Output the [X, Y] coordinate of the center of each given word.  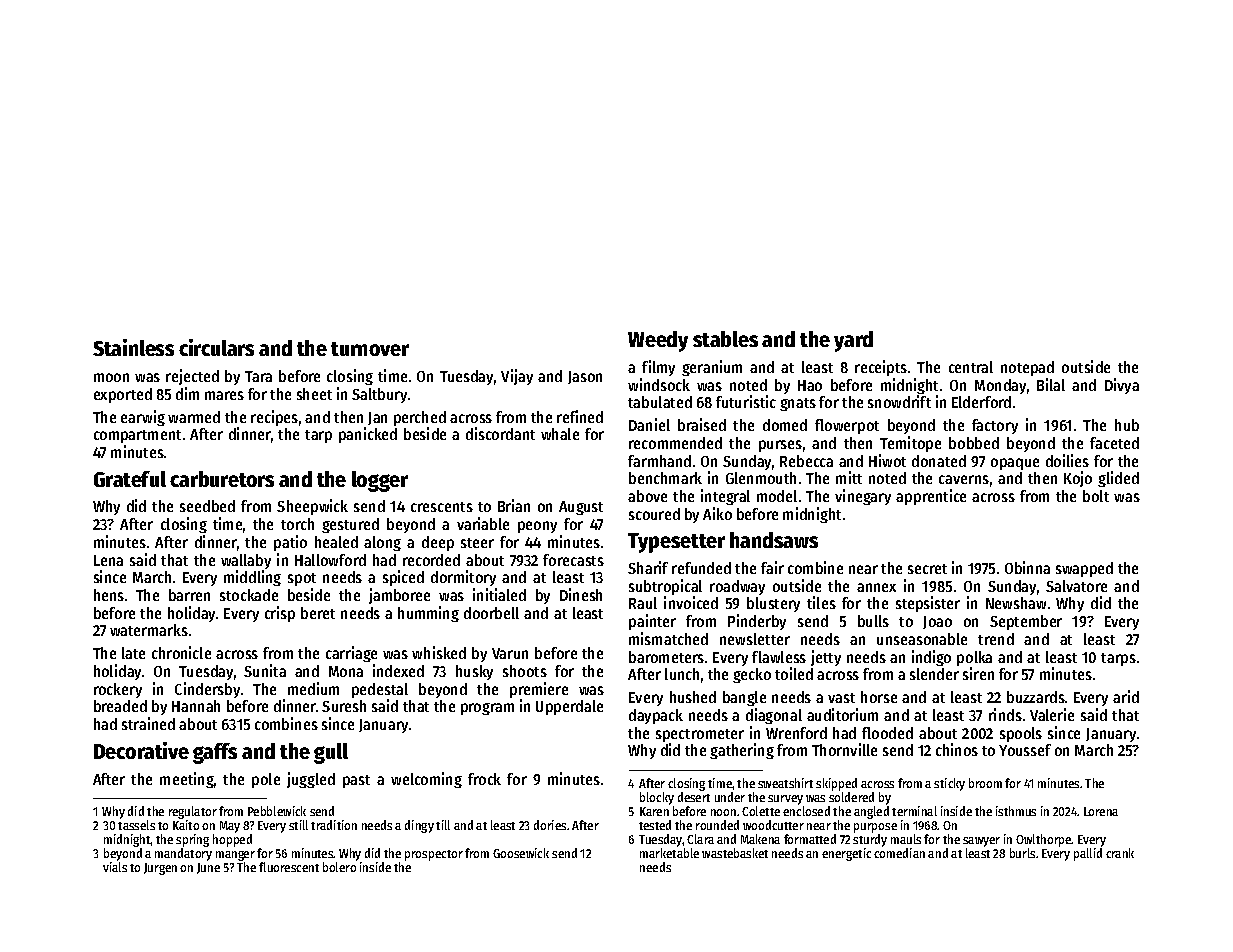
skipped [836, 784]
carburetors [222, 479]
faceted [1114, 443]
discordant [500, 433]
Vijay [517, 377]
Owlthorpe [1044, 840]
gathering [742, 751]
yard [853, 341]
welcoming [426, 780]
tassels [136, 825]
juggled [311, 780]
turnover [370, 349]
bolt [1096, 496]
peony [537, 527]
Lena [108, 560]
